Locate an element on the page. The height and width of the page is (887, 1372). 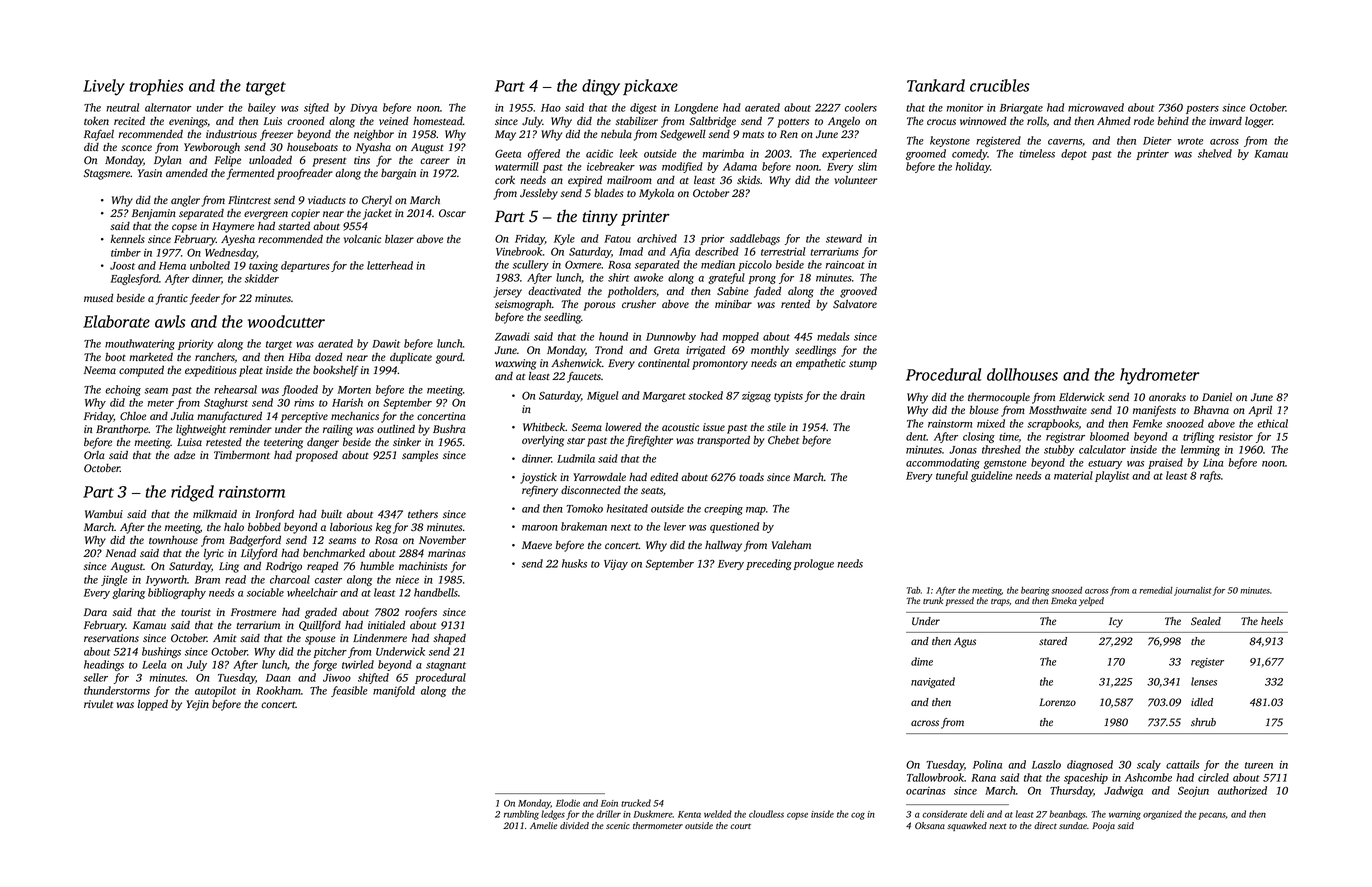
expired is located at coordinates (585, 181).
